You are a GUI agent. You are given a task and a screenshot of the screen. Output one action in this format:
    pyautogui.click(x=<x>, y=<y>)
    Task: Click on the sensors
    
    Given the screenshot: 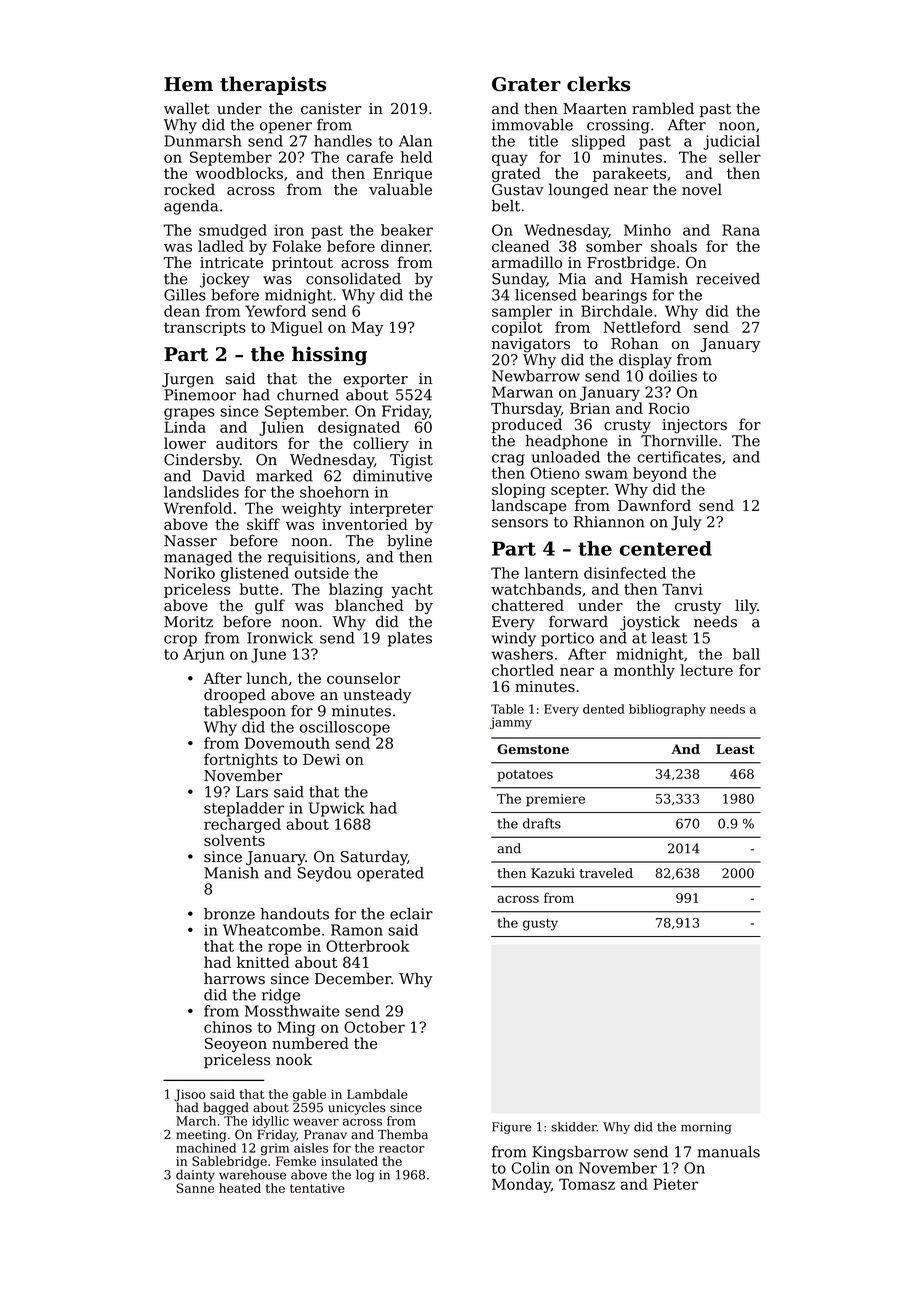 What is the action you would take?
    pyautogui.click(x=520, y=523)
